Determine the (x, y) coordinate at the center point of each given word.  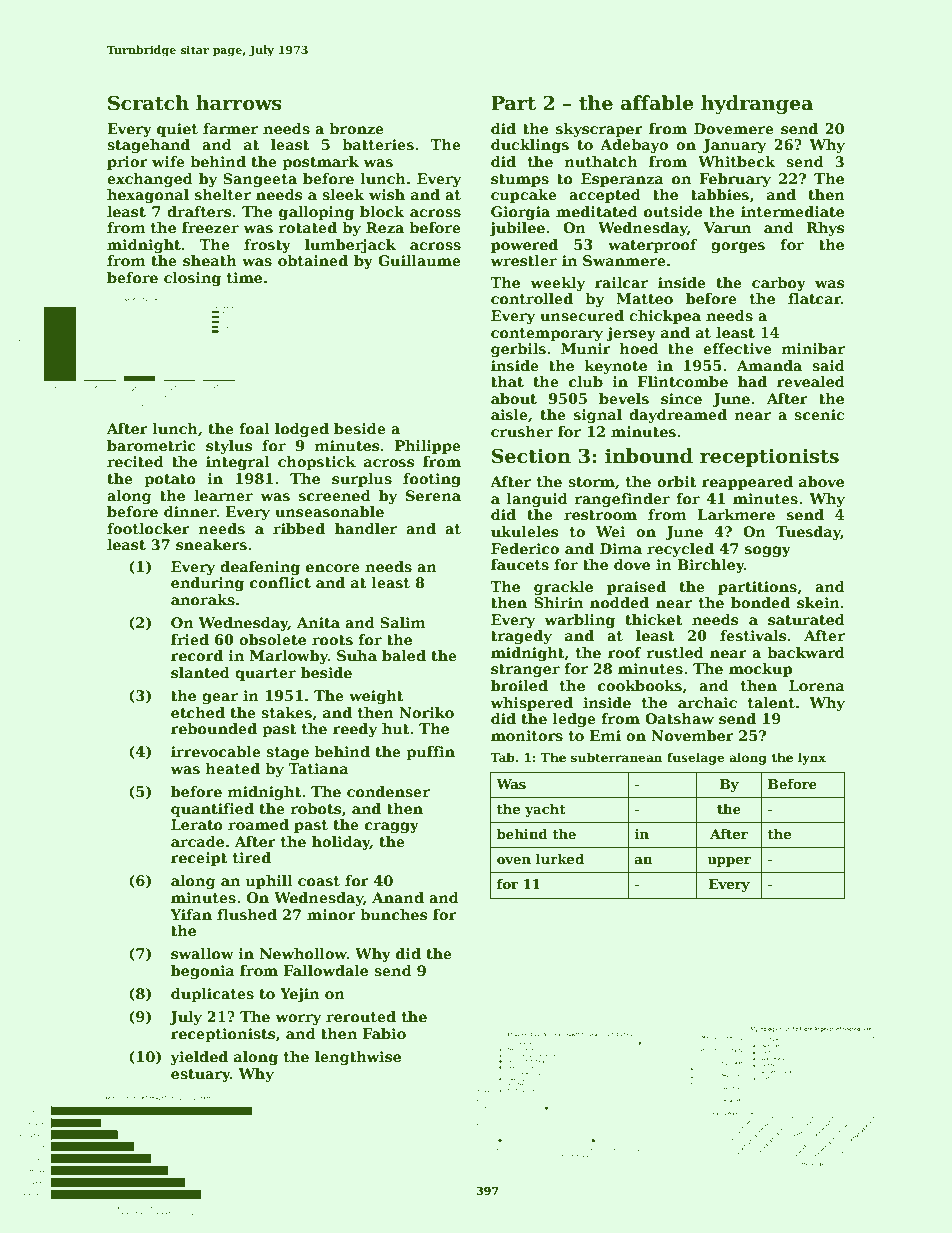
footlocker (148, 528)
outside (673, 211)
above (821, 481)
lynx (812, 758)
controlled (532, 298)
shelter (223, 194)
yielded (199, 1058)
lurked (560, 859)
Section (531, 456)
